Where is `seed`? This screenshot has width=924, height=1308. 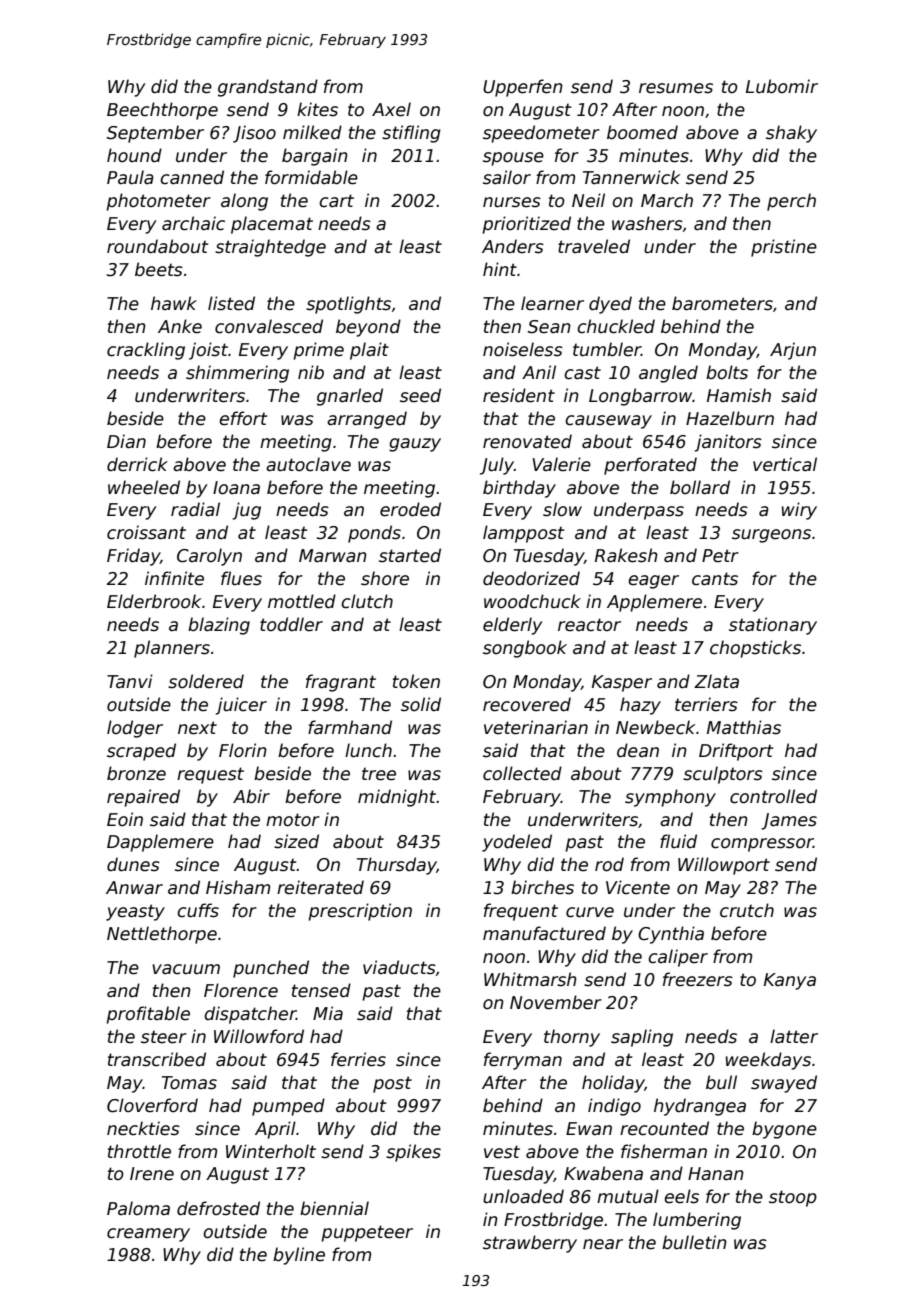 seed is located at coordinates (420, 395).
